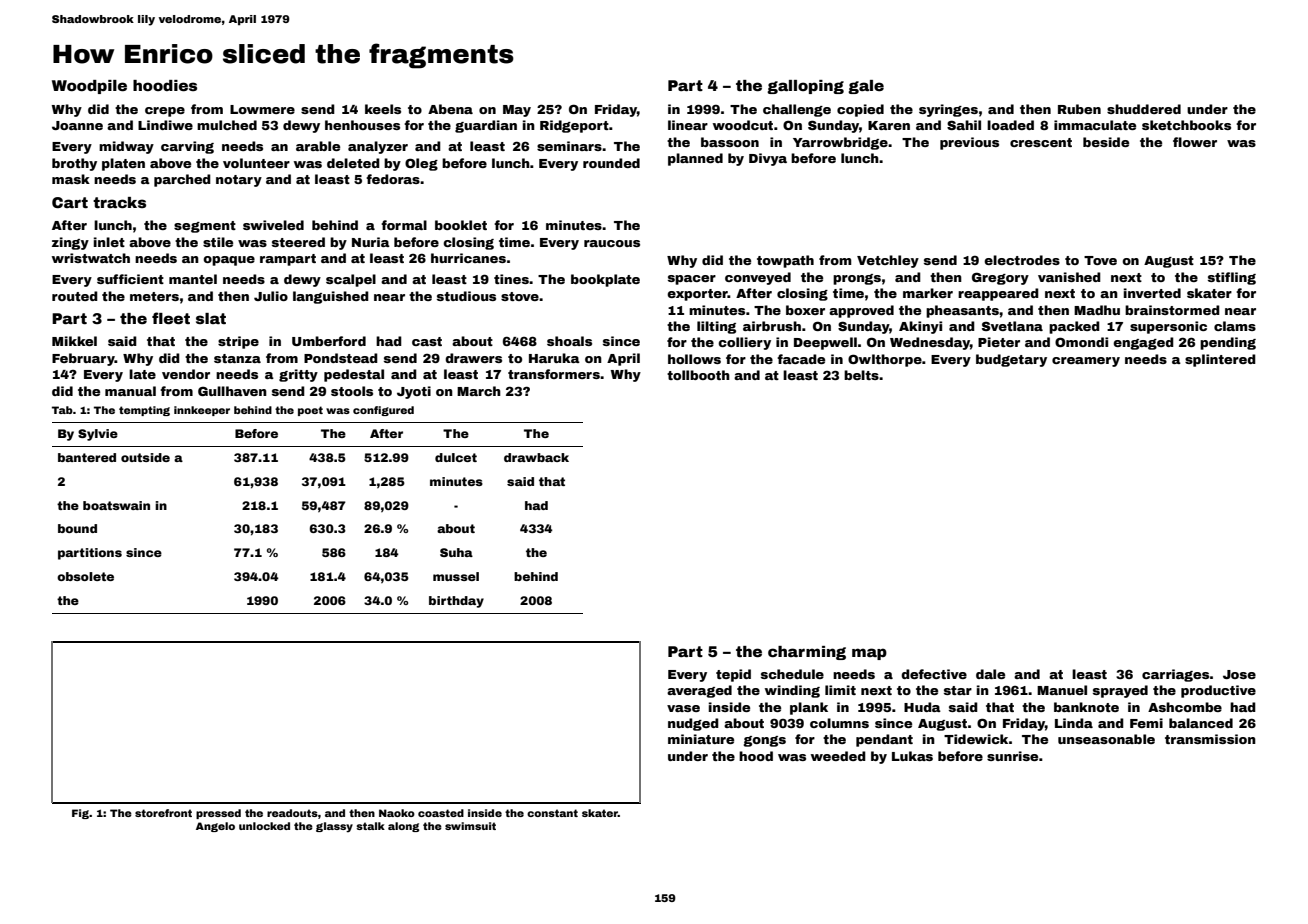 The height and width of the document is (924, 1308). Describe the element at coordinates (1239, 674) in the document. I see `Jose` at that location.
